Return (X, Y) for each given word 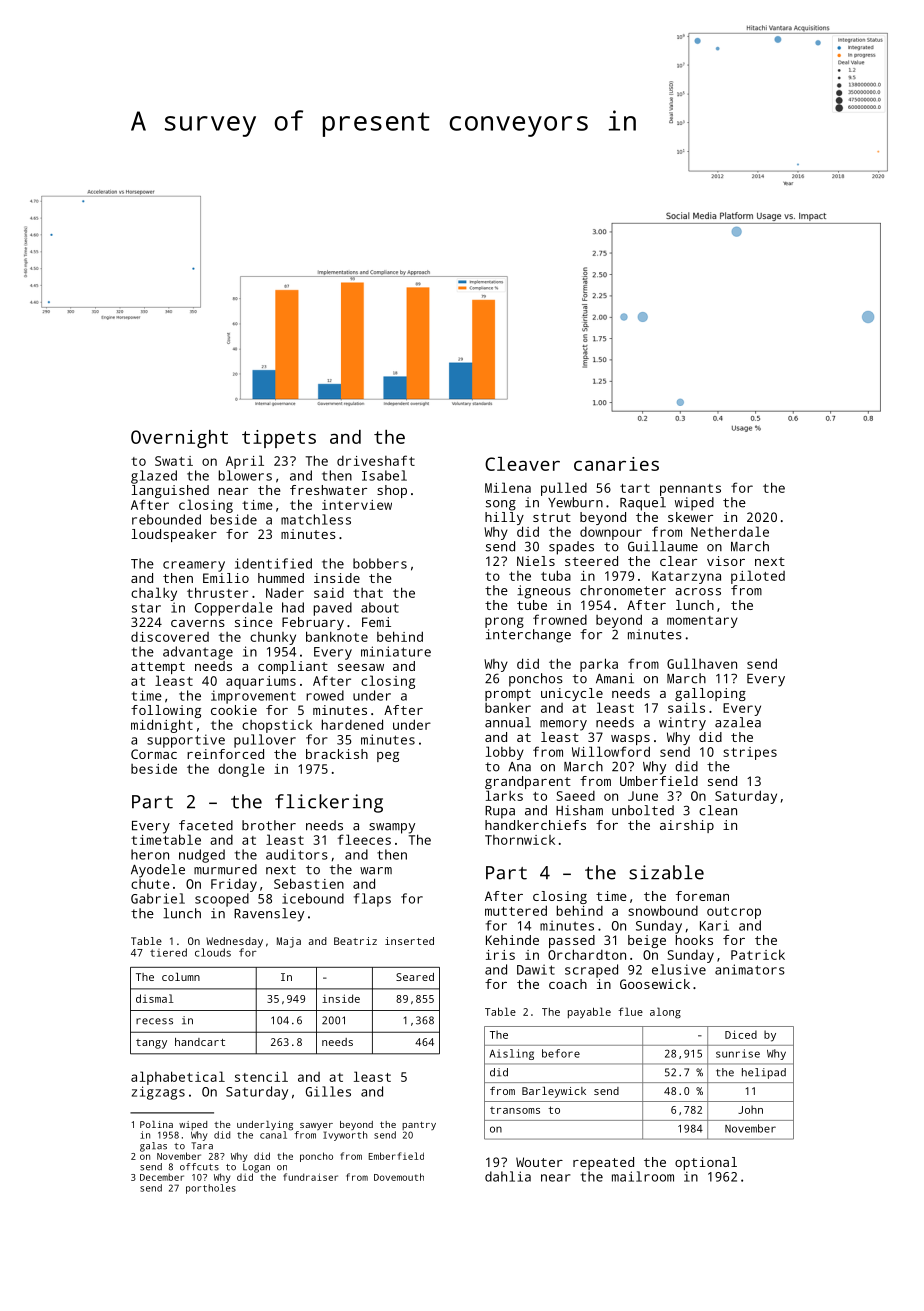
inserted (409, 941)
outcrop (734, 913)
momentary (702, 622)
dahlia (508, 1176)
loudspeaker (174, 535)
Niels (536, 561)
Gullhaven (702, 663)
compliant (293, 667)
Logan (256, 1168)
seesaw (361, 667)
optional (706, 1163)
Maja (289, 942)
